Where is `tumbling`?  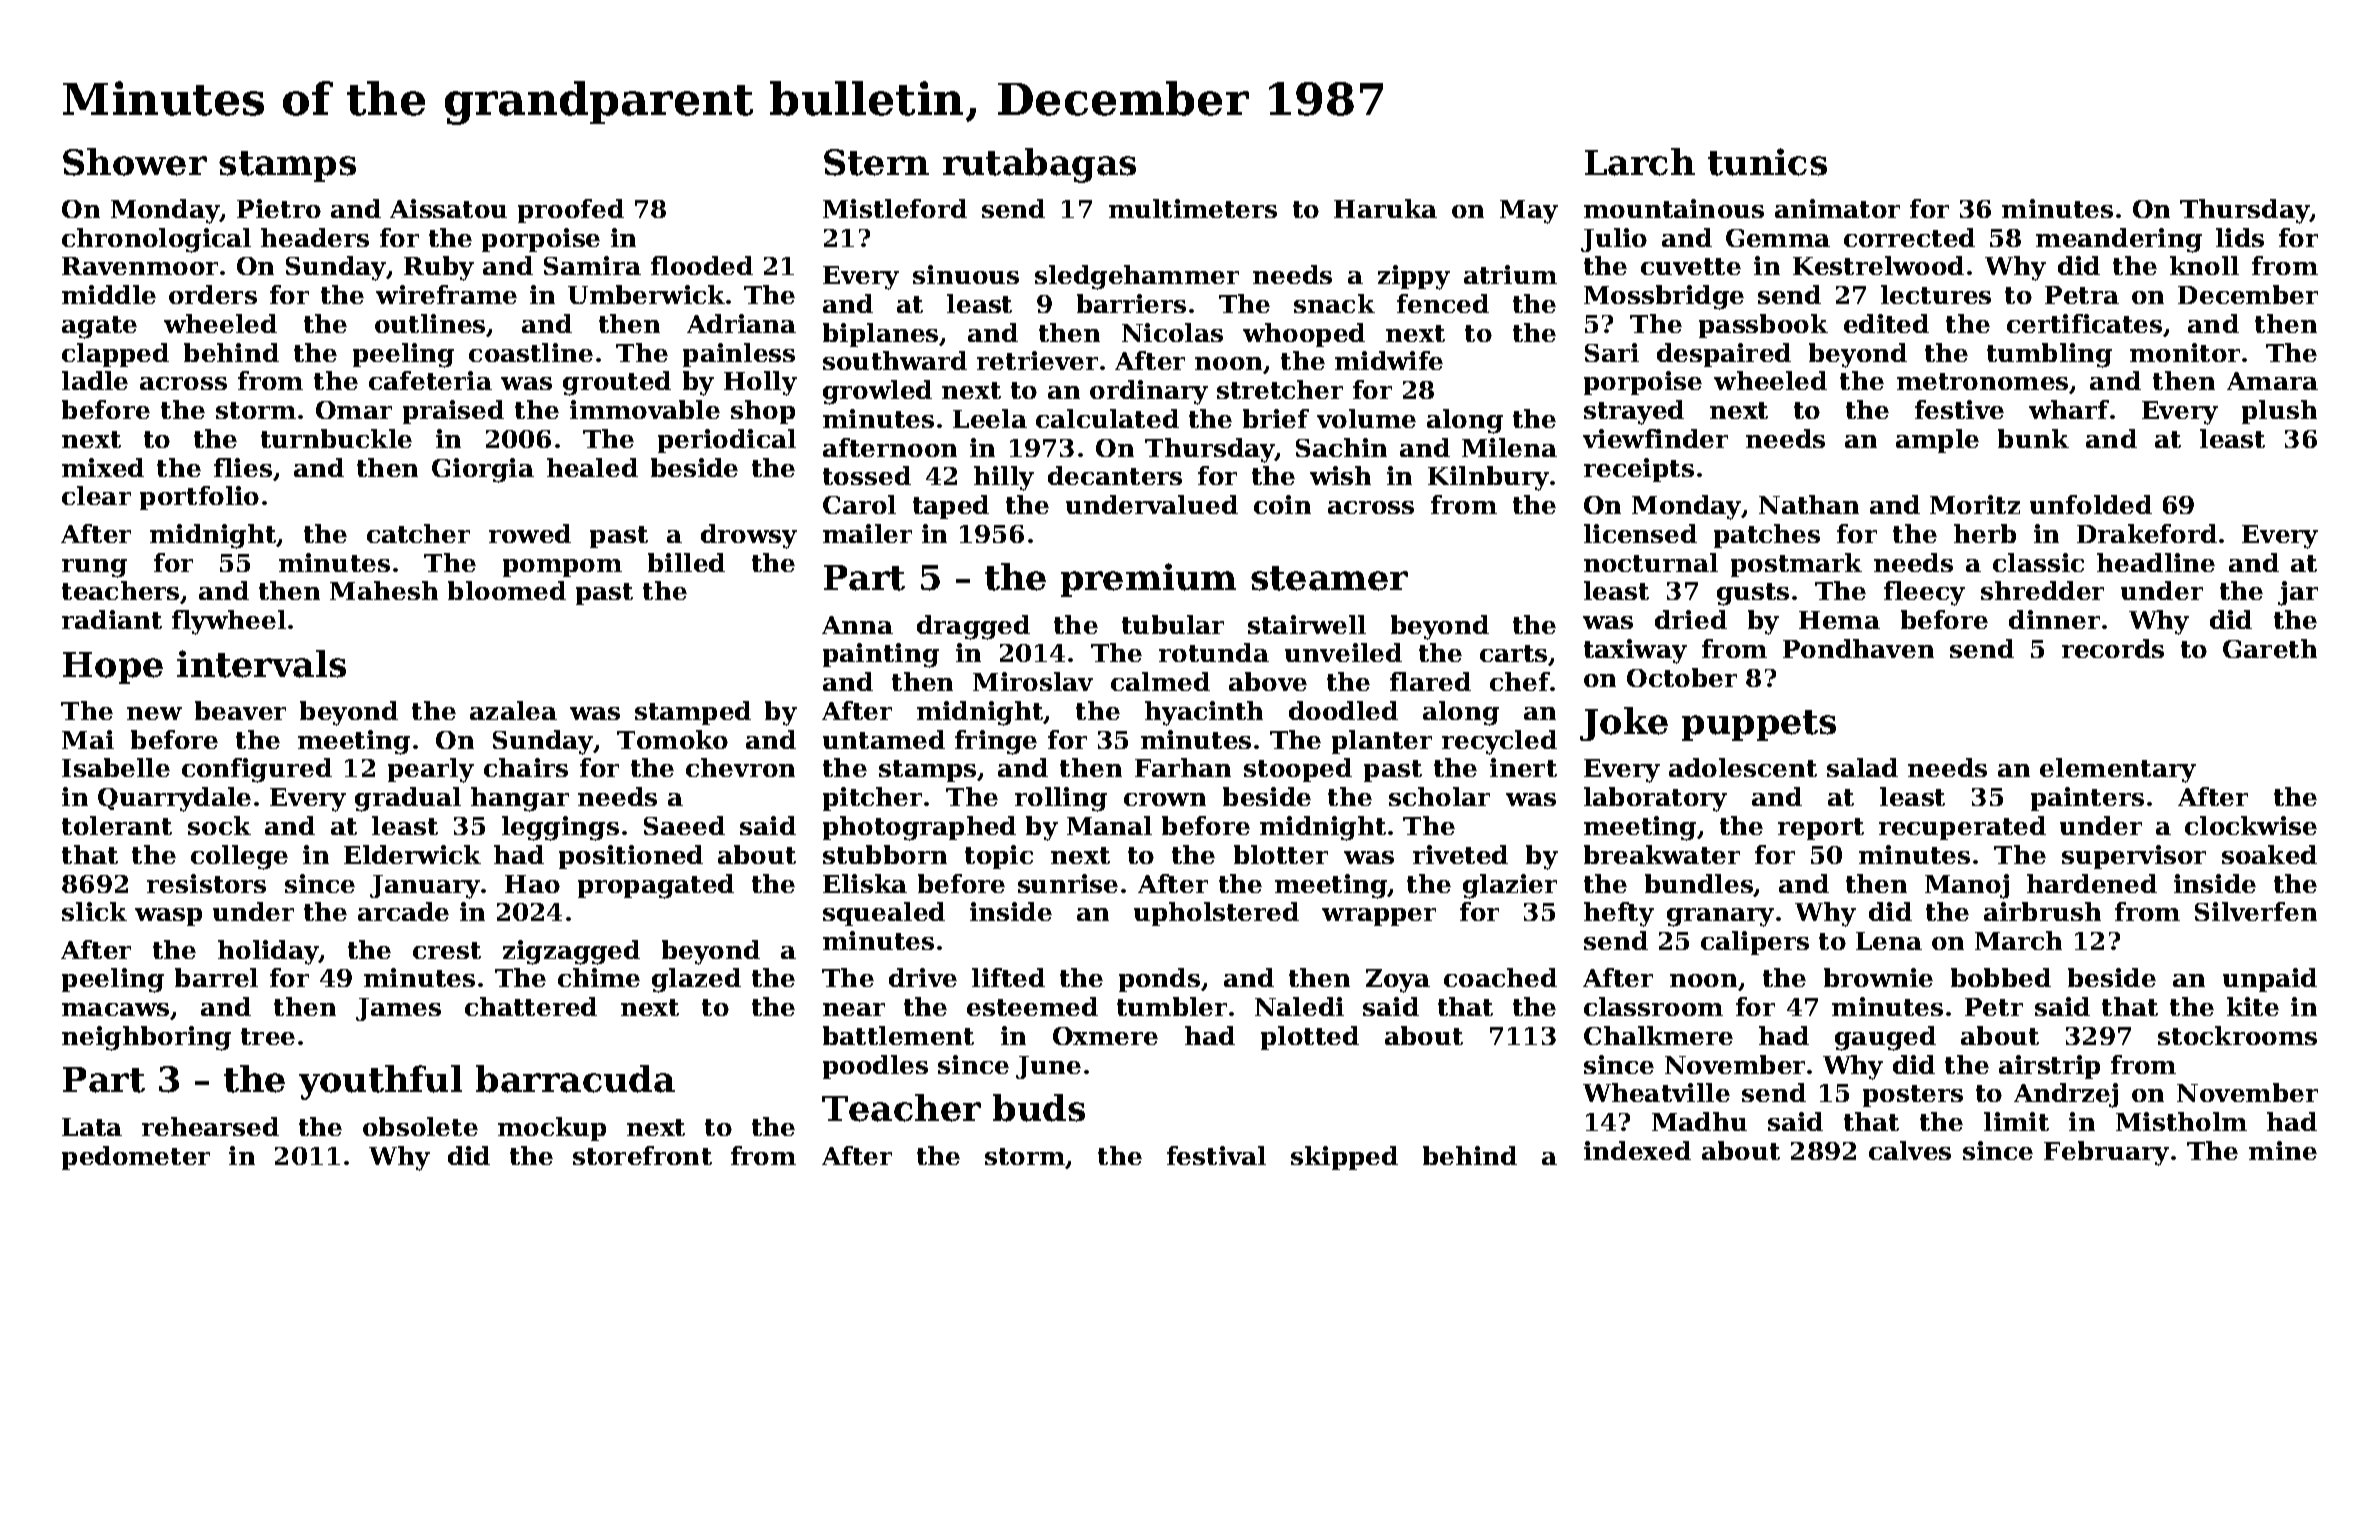
tumbling is located at coordinates (2049, 355).
